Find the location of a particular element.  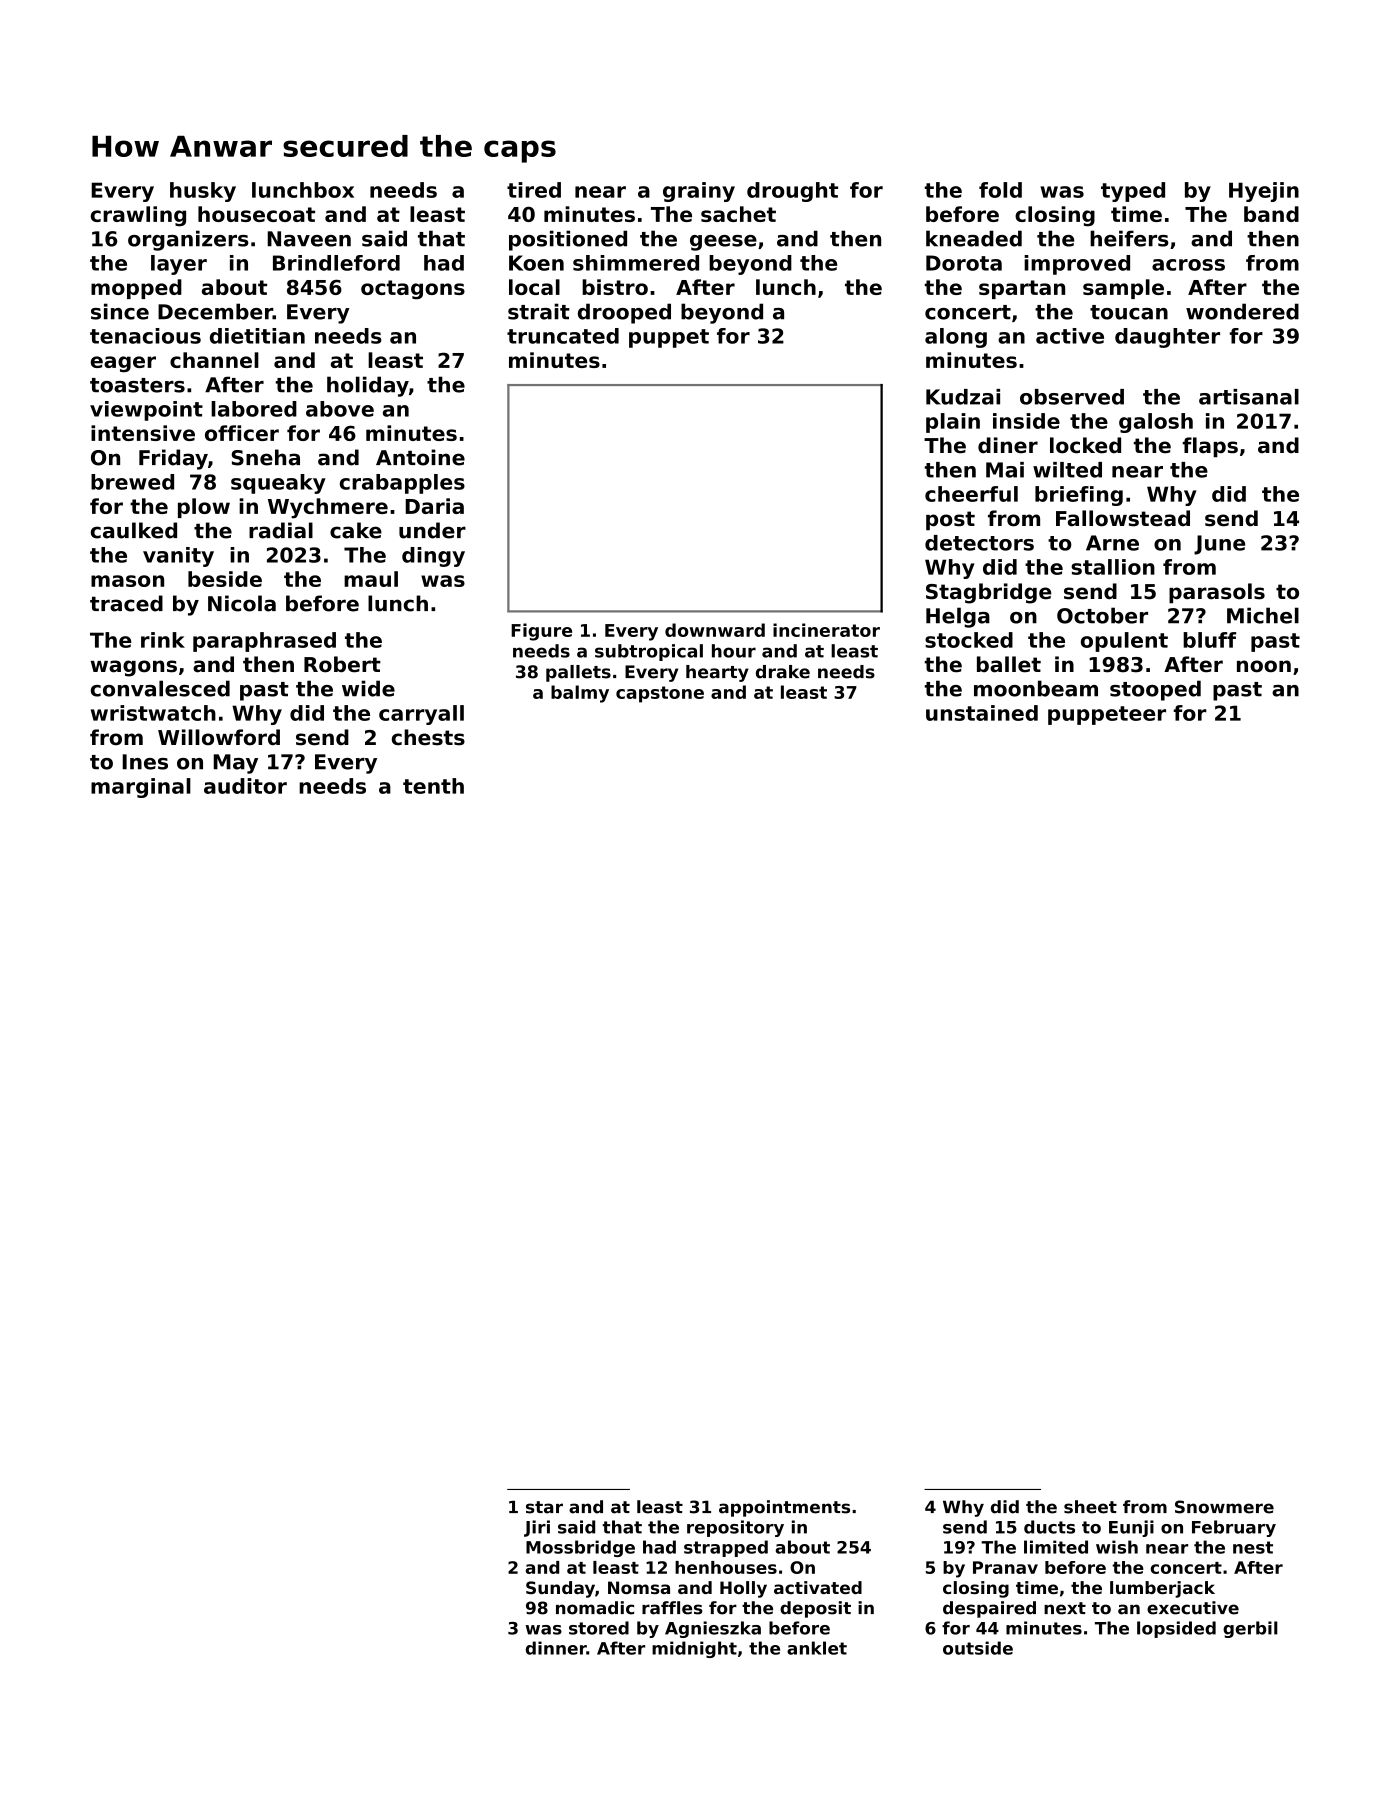

wilted is located at coordinates (1067, 470).
